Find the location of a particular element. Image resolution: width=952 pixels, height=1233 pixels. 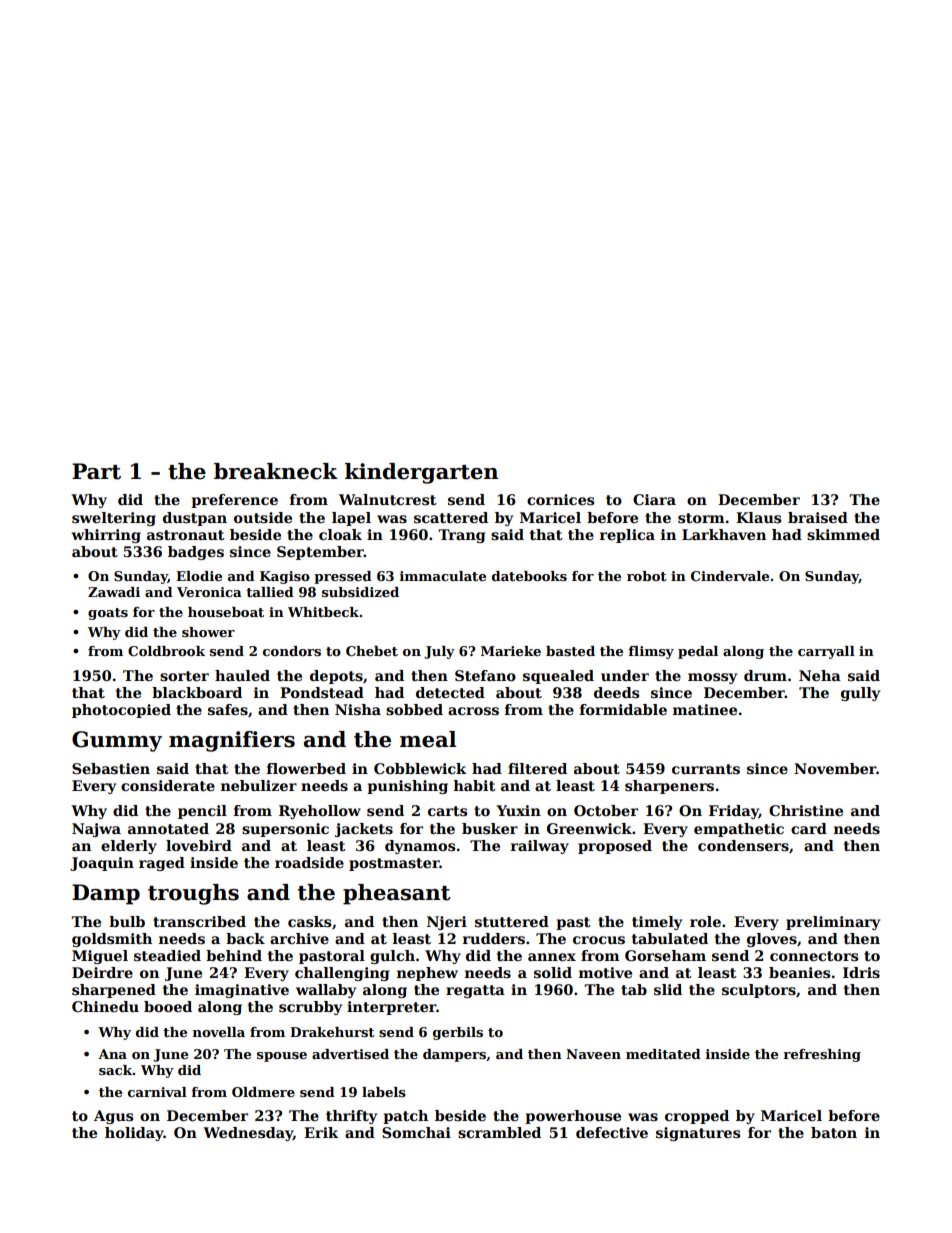

currants is located at coordinates (706, 769).
